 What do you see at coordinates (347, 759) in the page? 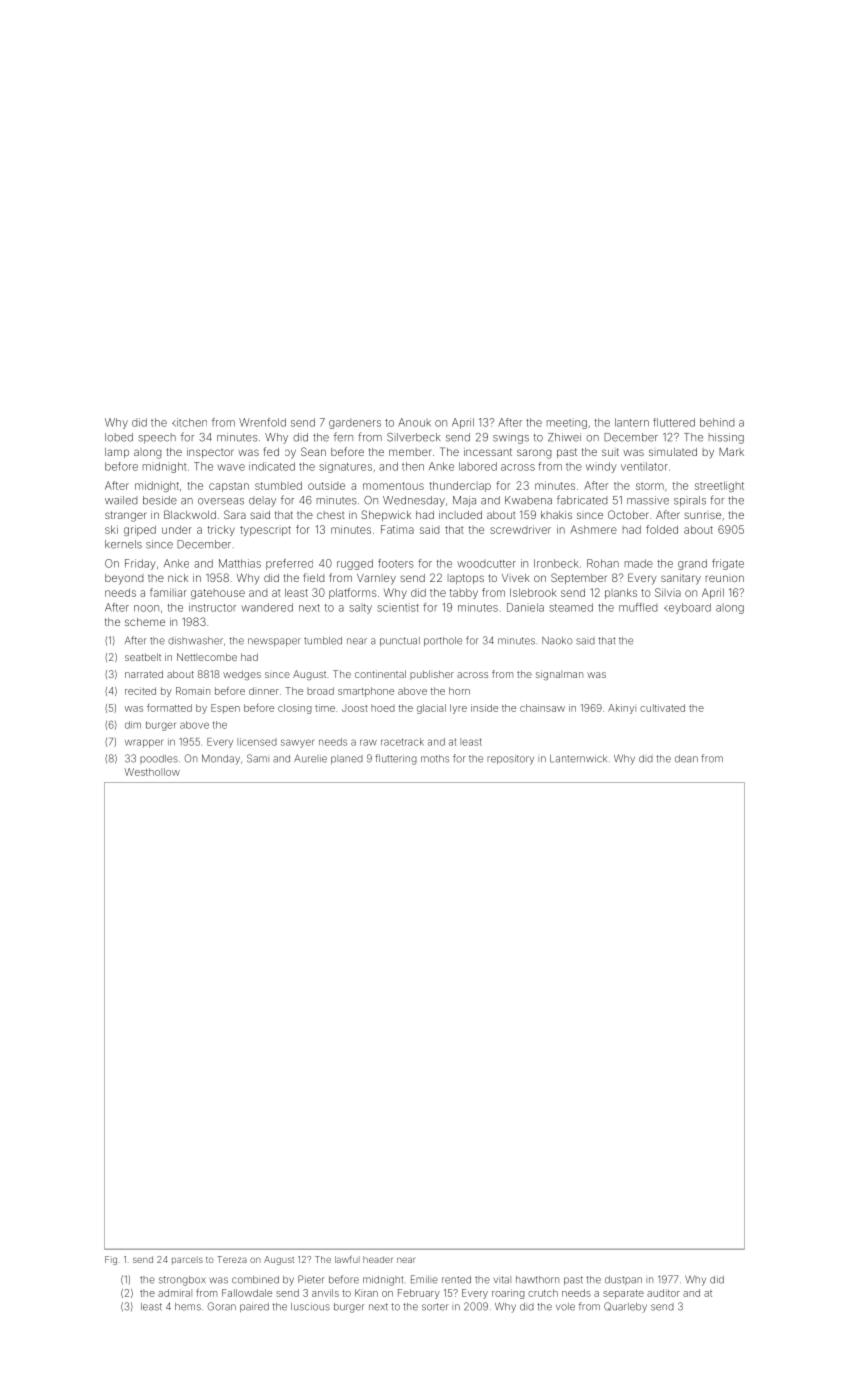
I see `planed` at bounding box center [347, 759].
